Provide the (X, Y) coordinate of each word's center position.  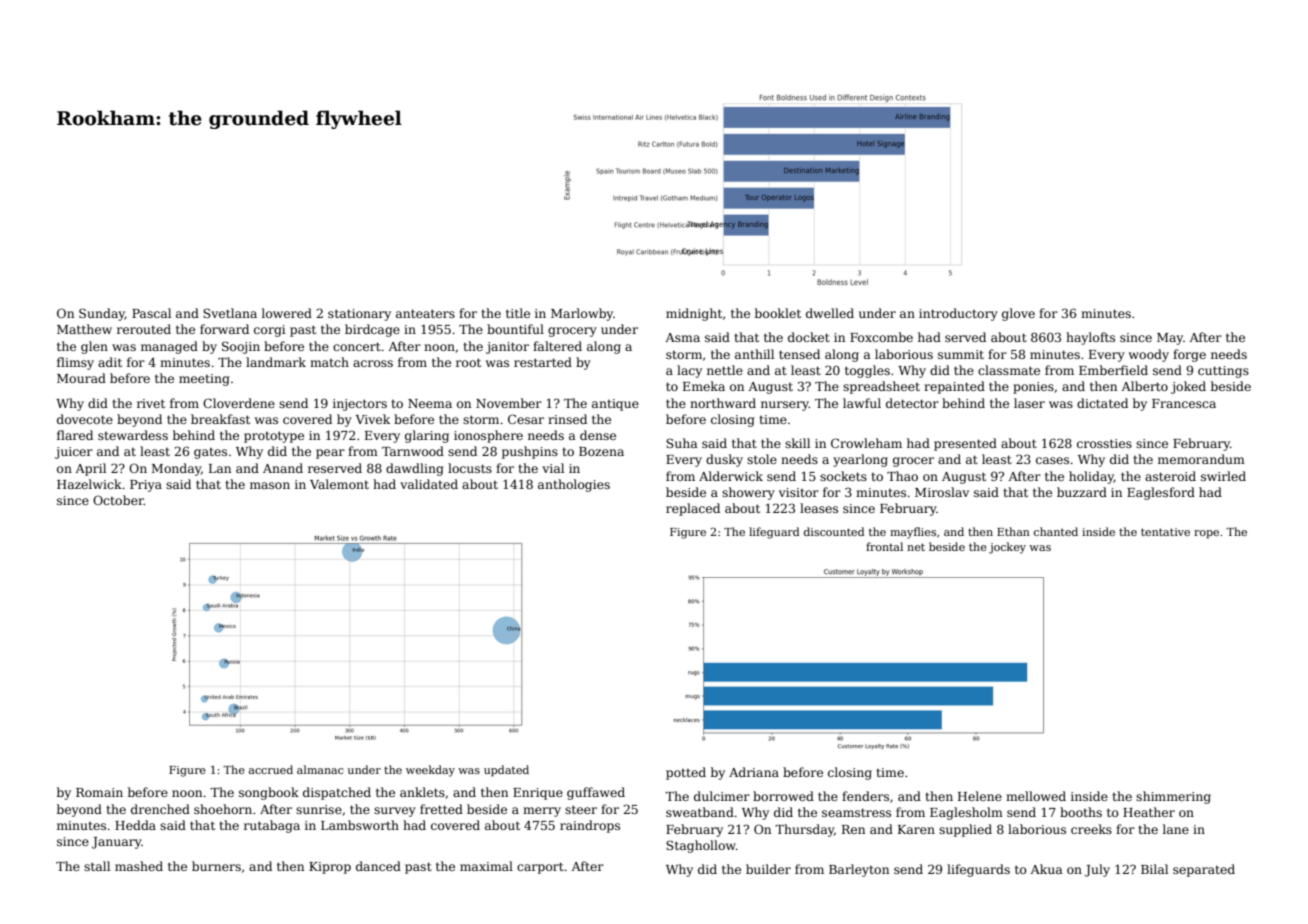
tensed (799, 354)
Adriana (754, 772)
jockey (1007, 548)
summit (961, 354)
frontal (884, 546)
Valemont (339, 484)
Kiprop (330, 868)
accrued (271, 769)
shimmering (1173, 797)
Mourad (81, 378)
